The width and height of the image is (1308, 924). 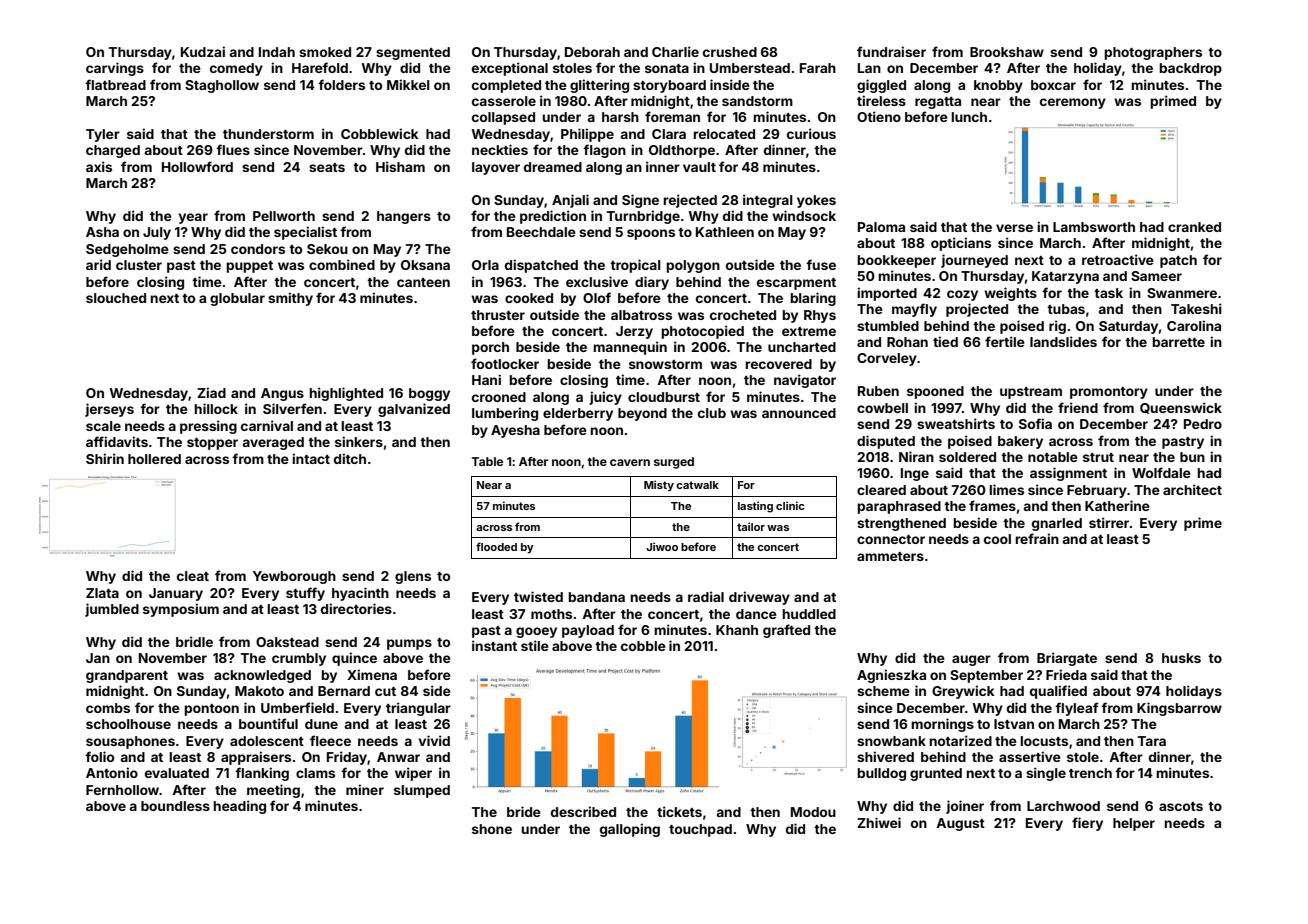 What do you see at coordinates (108, 708) in the image?
I see `combs` at bounding box center [108, 708].
